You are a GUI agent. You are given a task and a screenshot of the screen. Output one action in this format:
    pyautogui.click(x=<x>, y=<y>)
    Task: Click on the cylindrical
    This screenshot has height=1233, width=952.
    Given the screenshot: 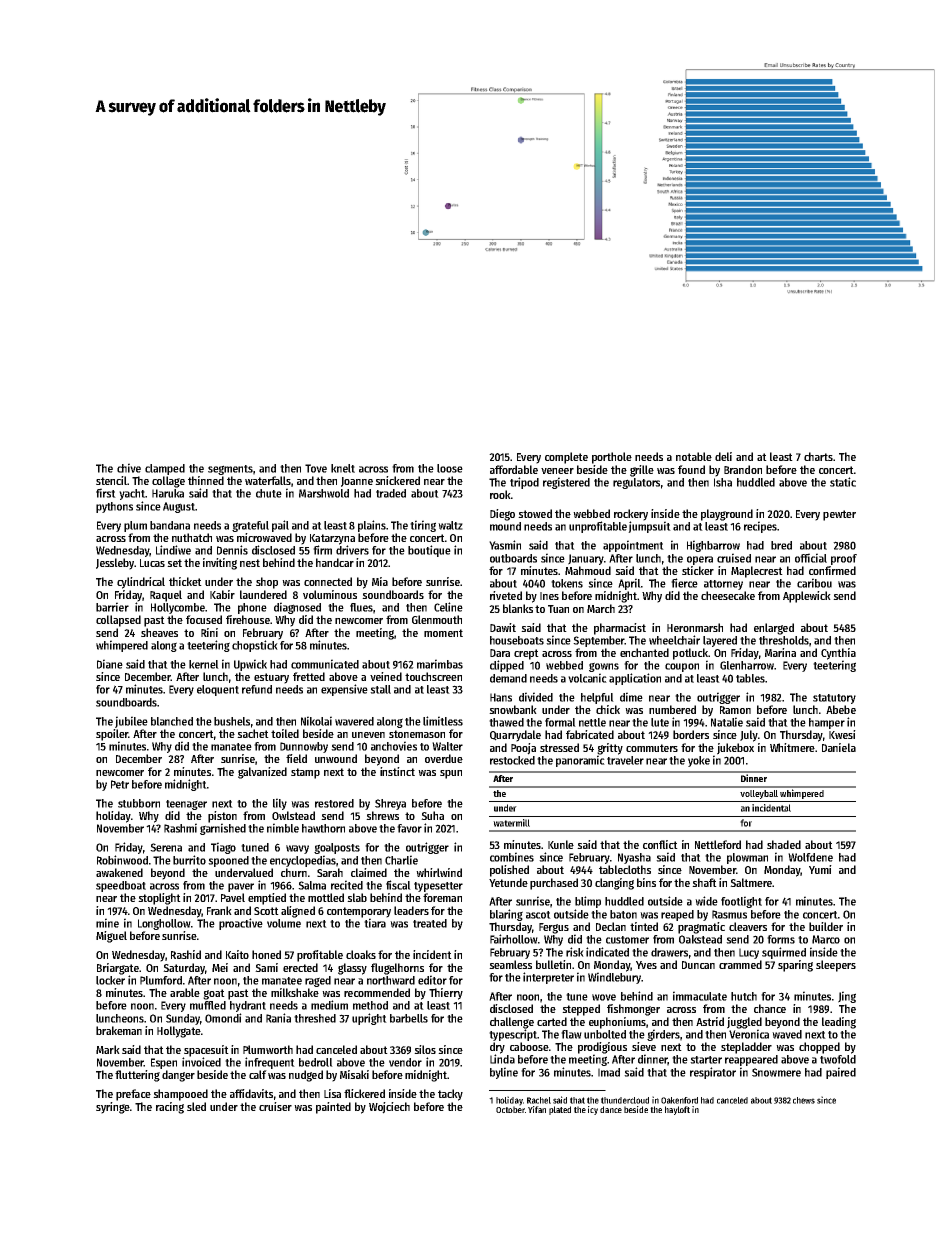 What is the action you would take?
    pyautogui.click(x=141, y=583)
